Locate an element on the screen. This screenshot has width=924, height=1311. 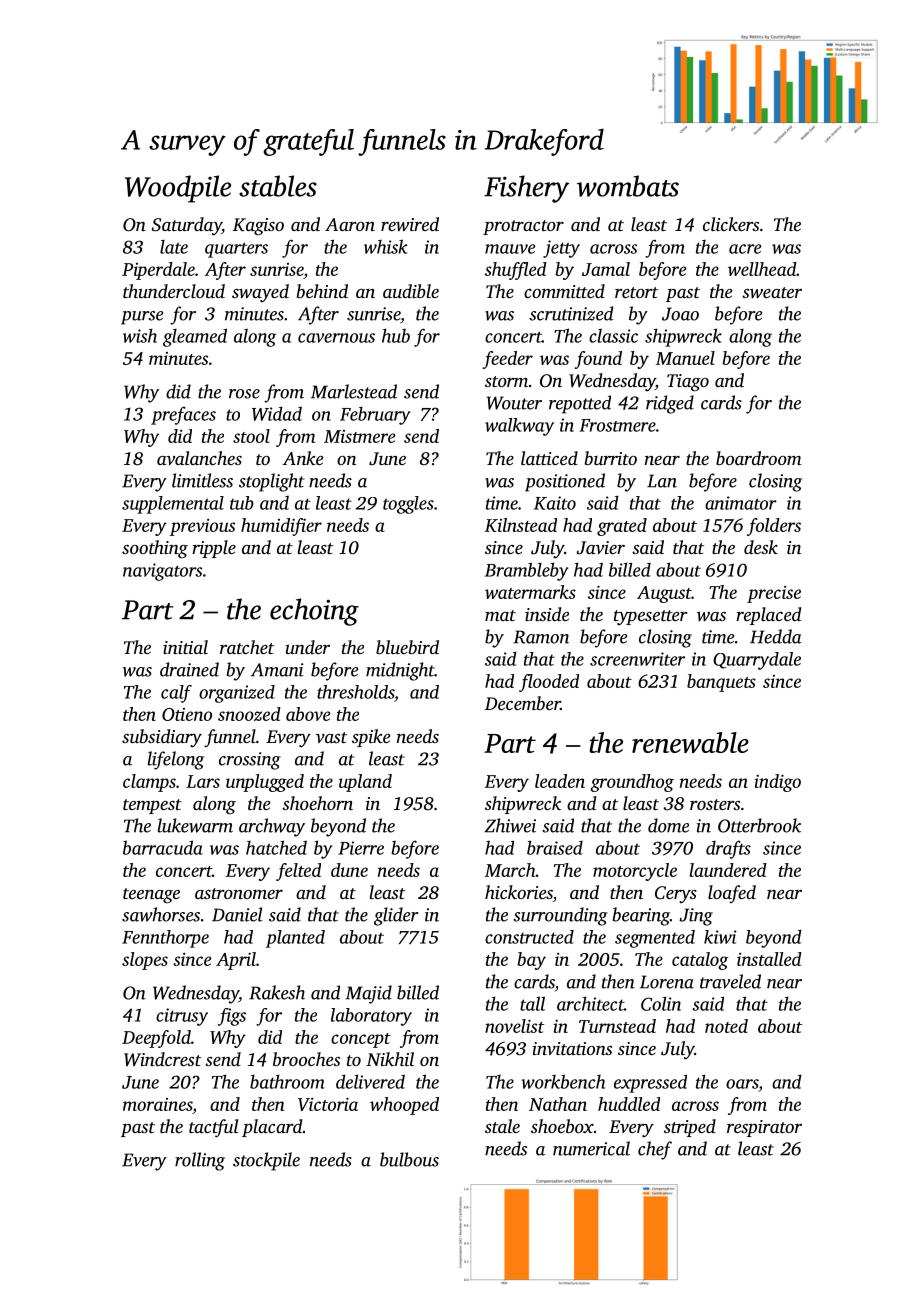
Tiago is located at coordinates (688, 383).
